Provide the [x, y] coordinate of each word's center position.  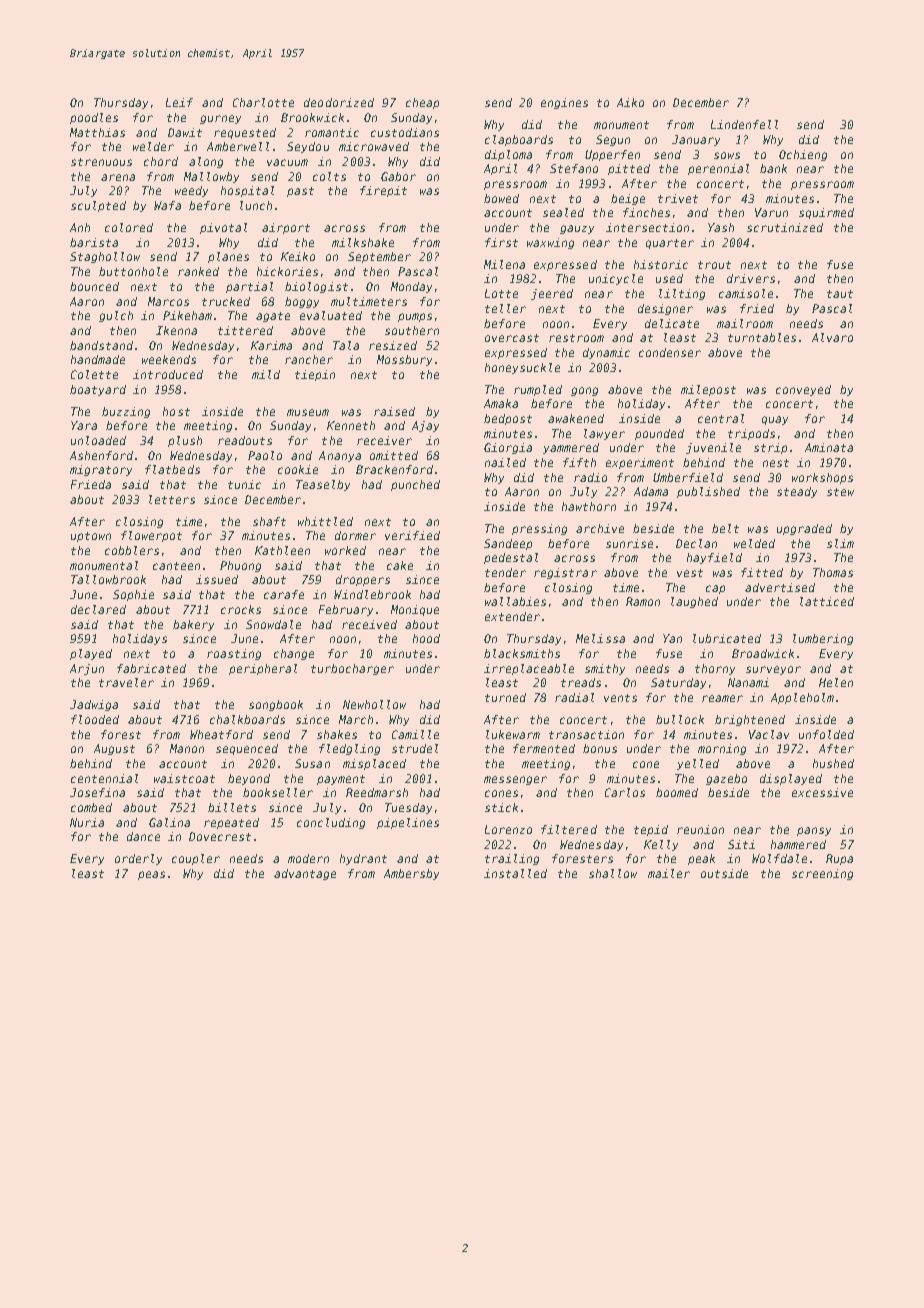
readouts [245, 440]
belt [725, 528]
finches [646, 212]
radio [590, 477]
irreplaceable [529, 669]
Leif [179, 102]
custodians [405, 132]
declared [98, 609]
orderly [138, 859]
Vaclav [769, 734]
